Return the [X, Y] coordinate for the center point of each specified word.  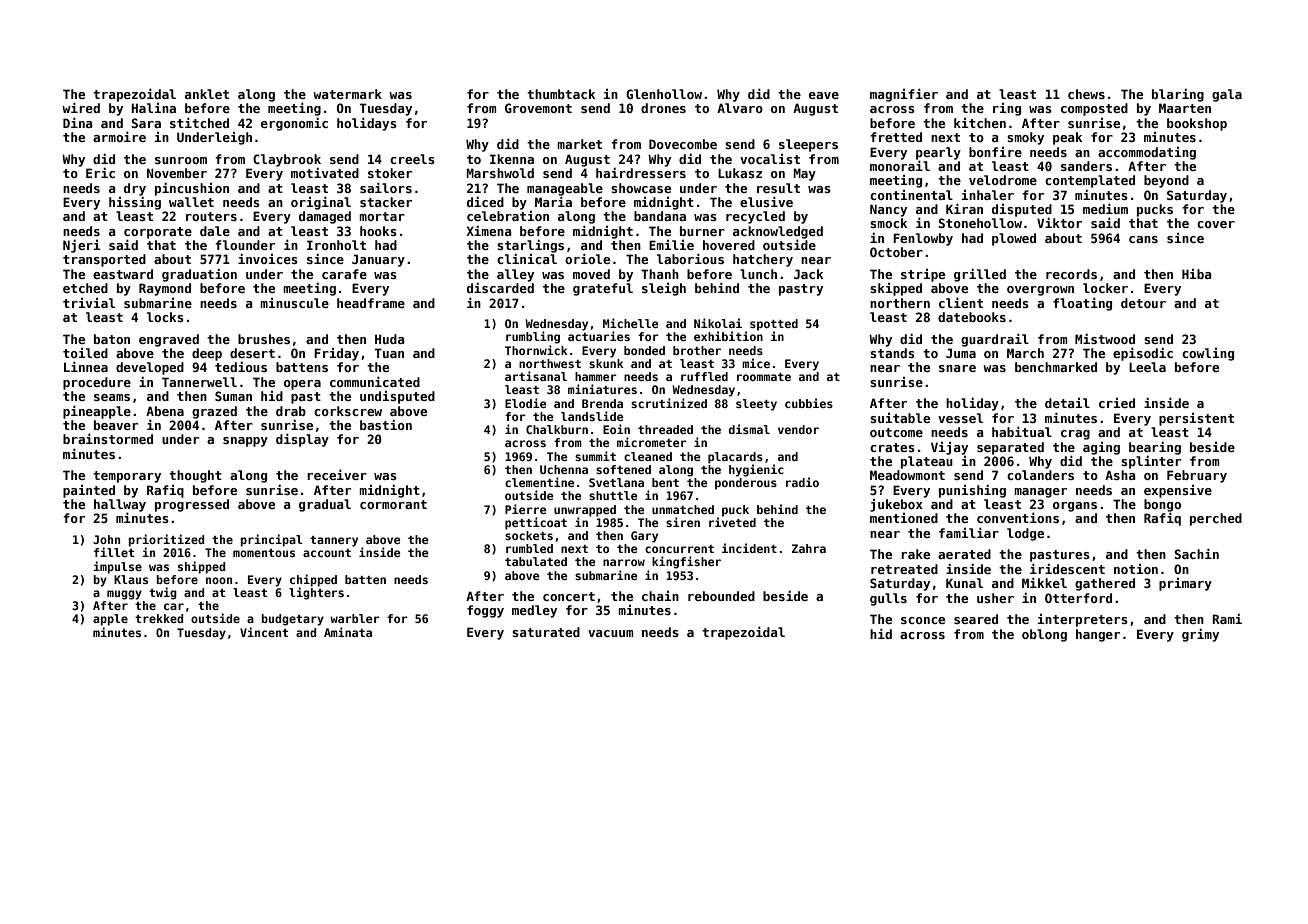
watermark [347, 94]
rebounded [721, 596]
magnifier [904, 95]
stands [892, 353]
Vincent [264, 632]
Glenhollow [664, 94]
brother [697, 350]
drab [291, 411]
